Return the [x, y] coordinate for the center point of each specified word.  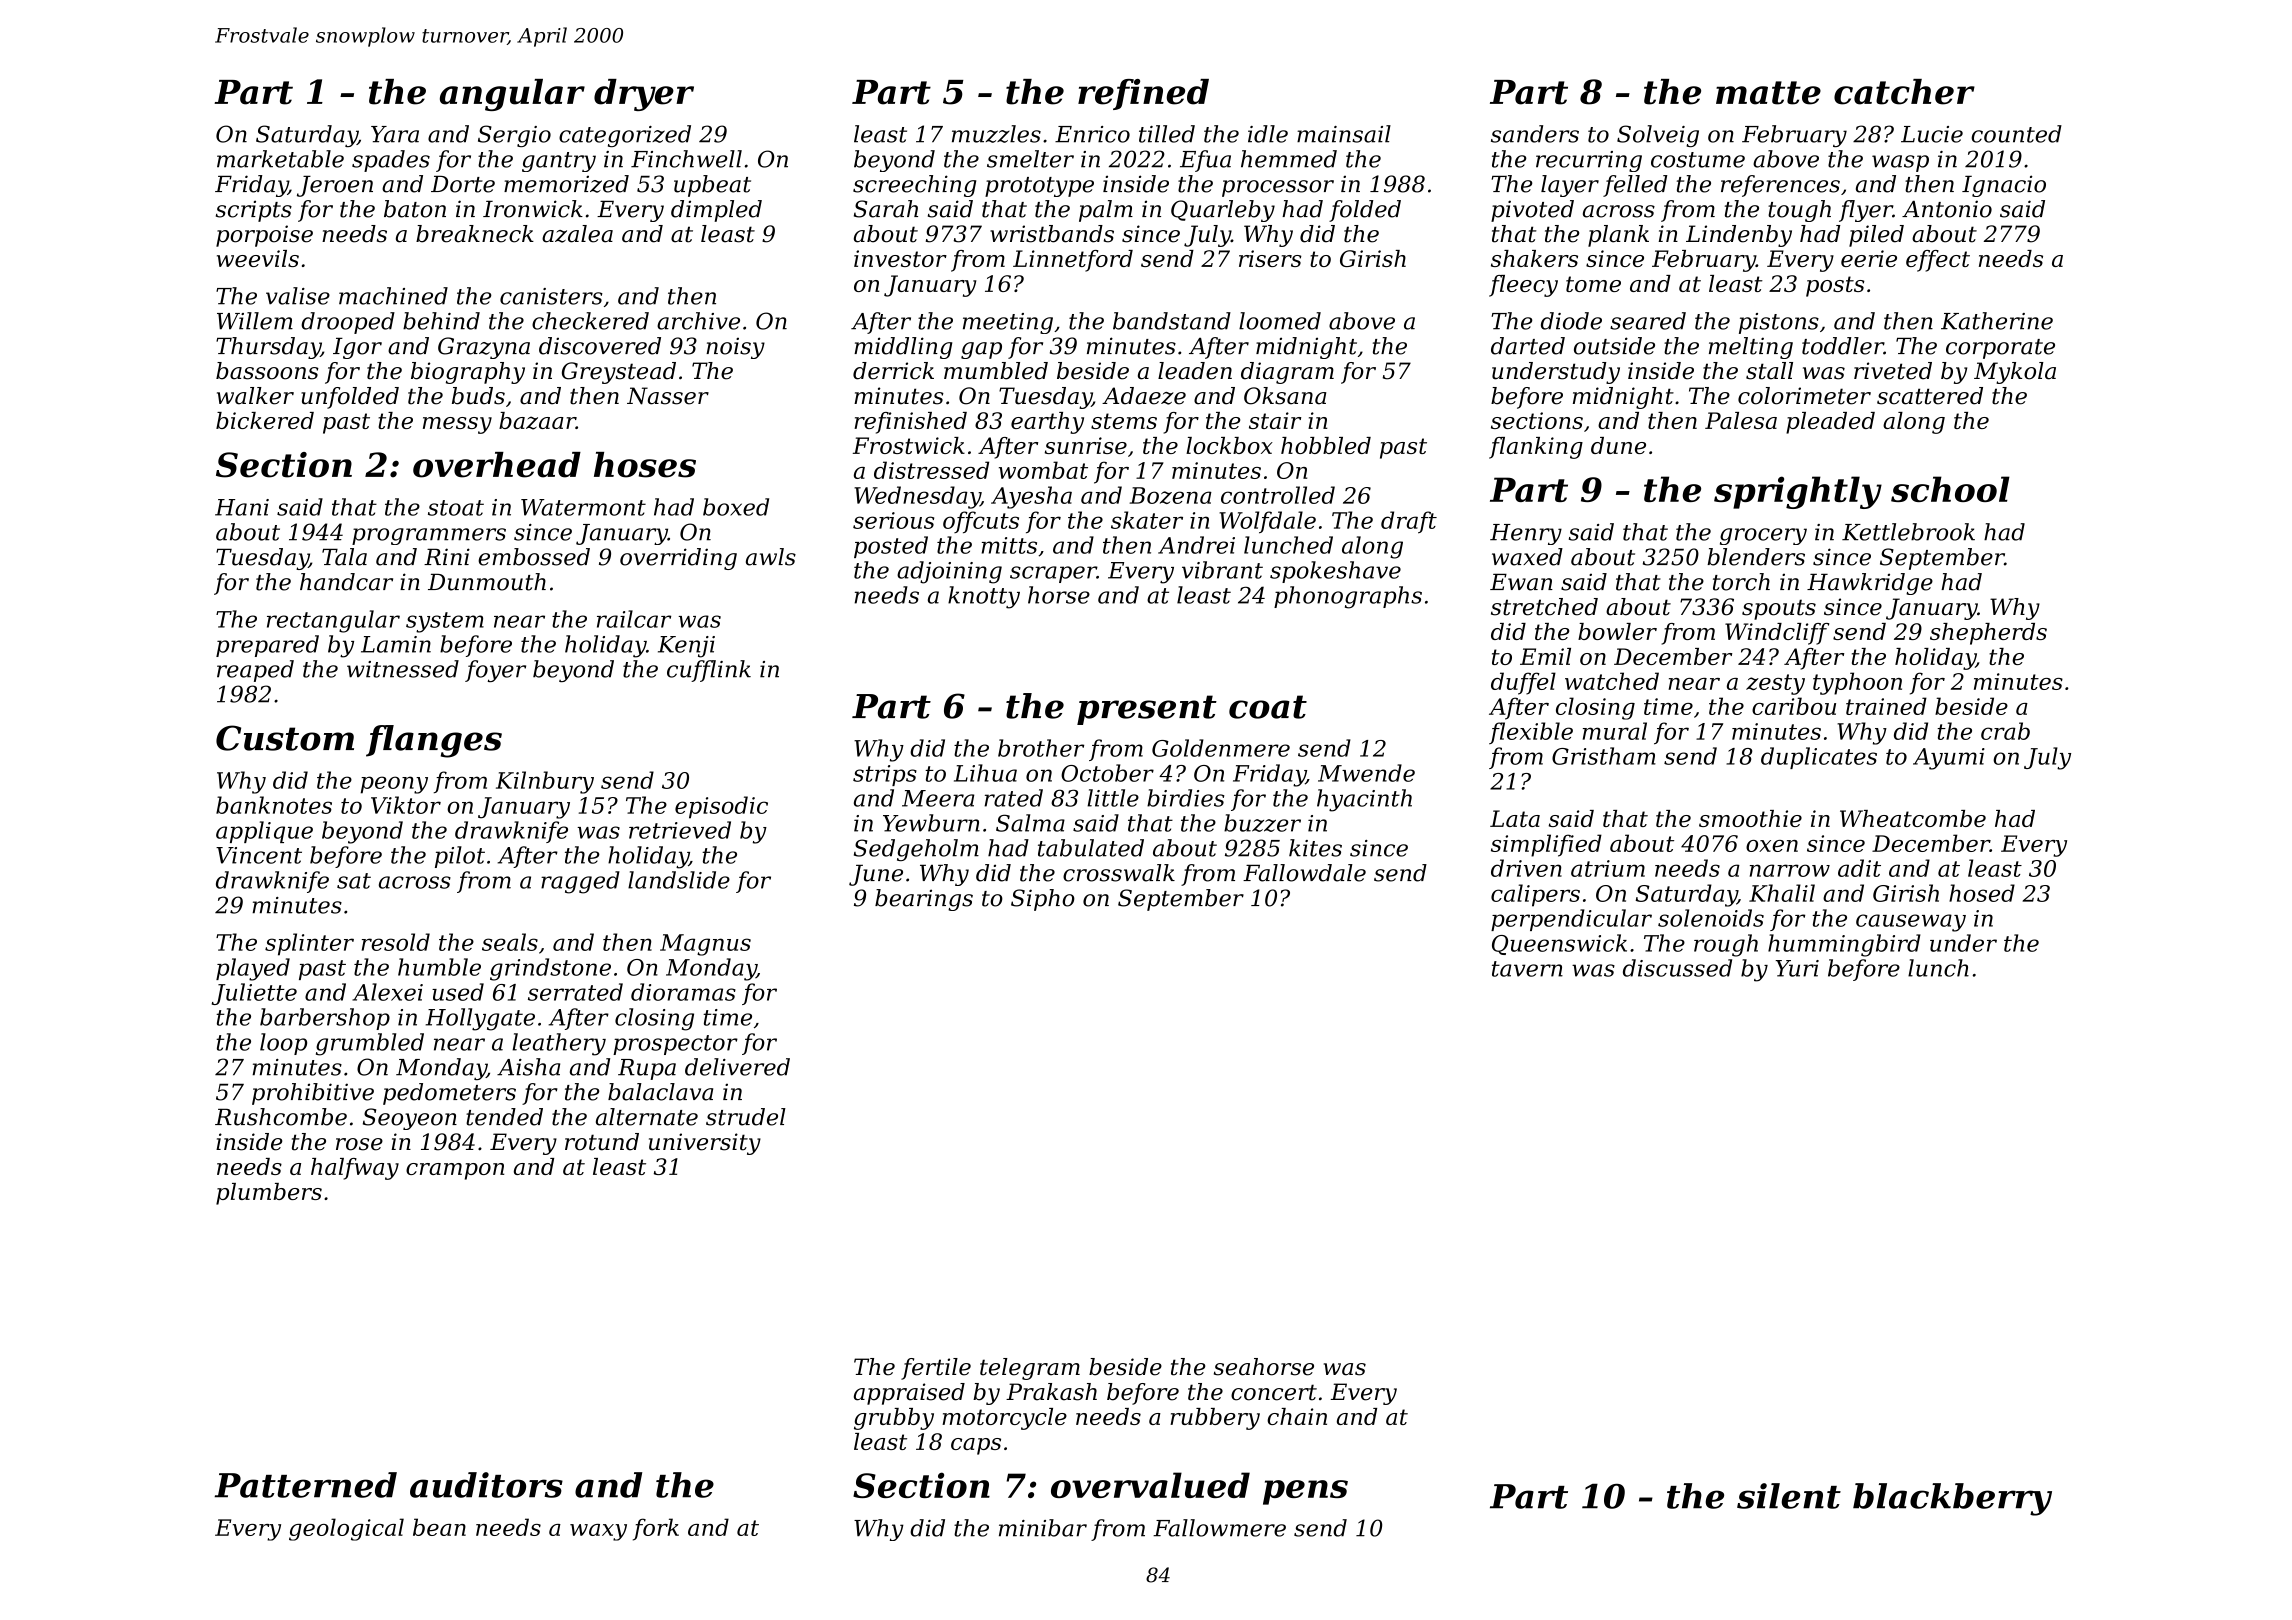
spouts [1779, 609]
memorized [566, 184]
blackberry [1952, 1499]
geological [346, 1529]
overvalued [1150, 1485]
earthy [1047, 423]
